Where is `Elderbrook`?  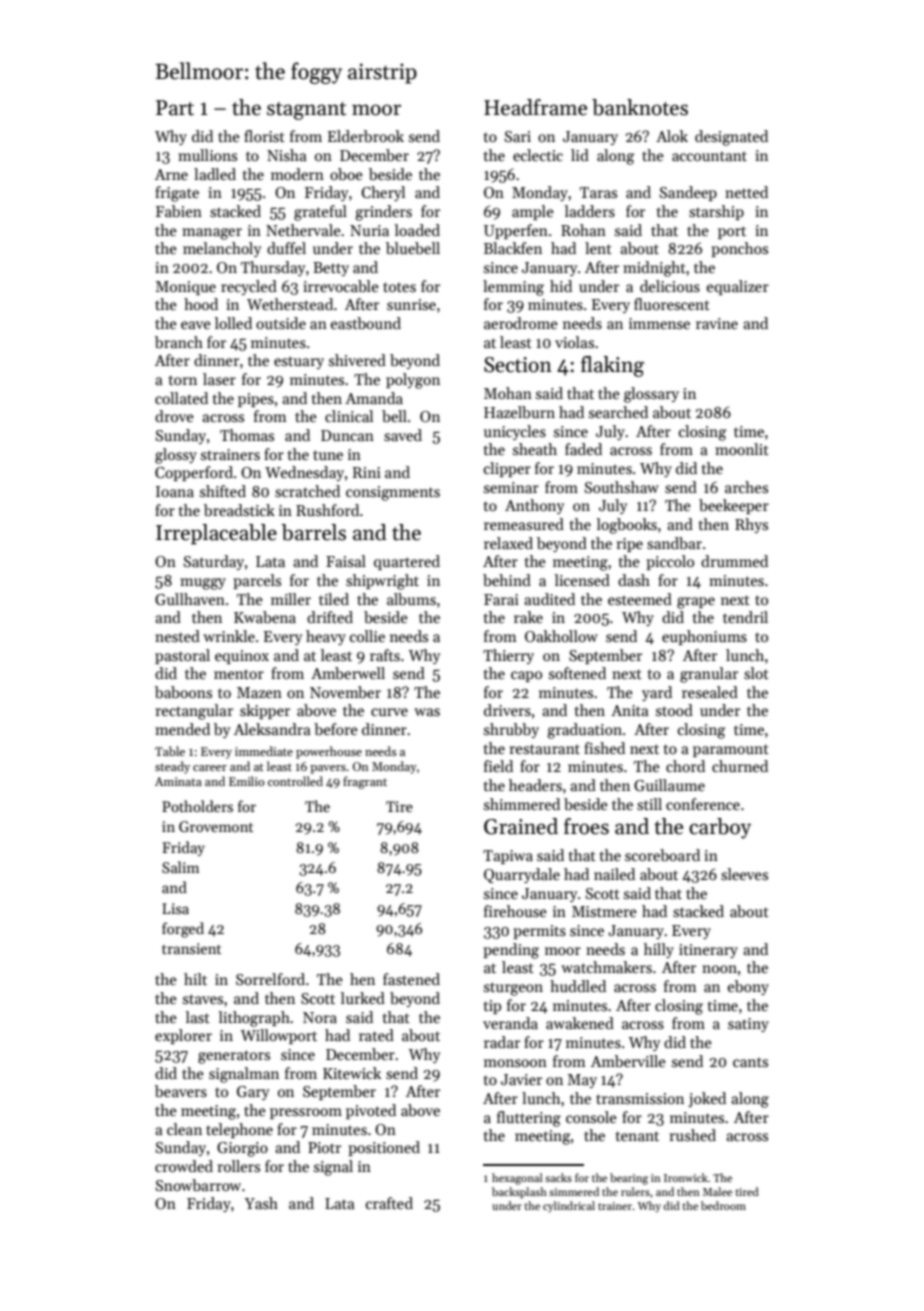
Elderbrook is located at coordinates (366, 136).
